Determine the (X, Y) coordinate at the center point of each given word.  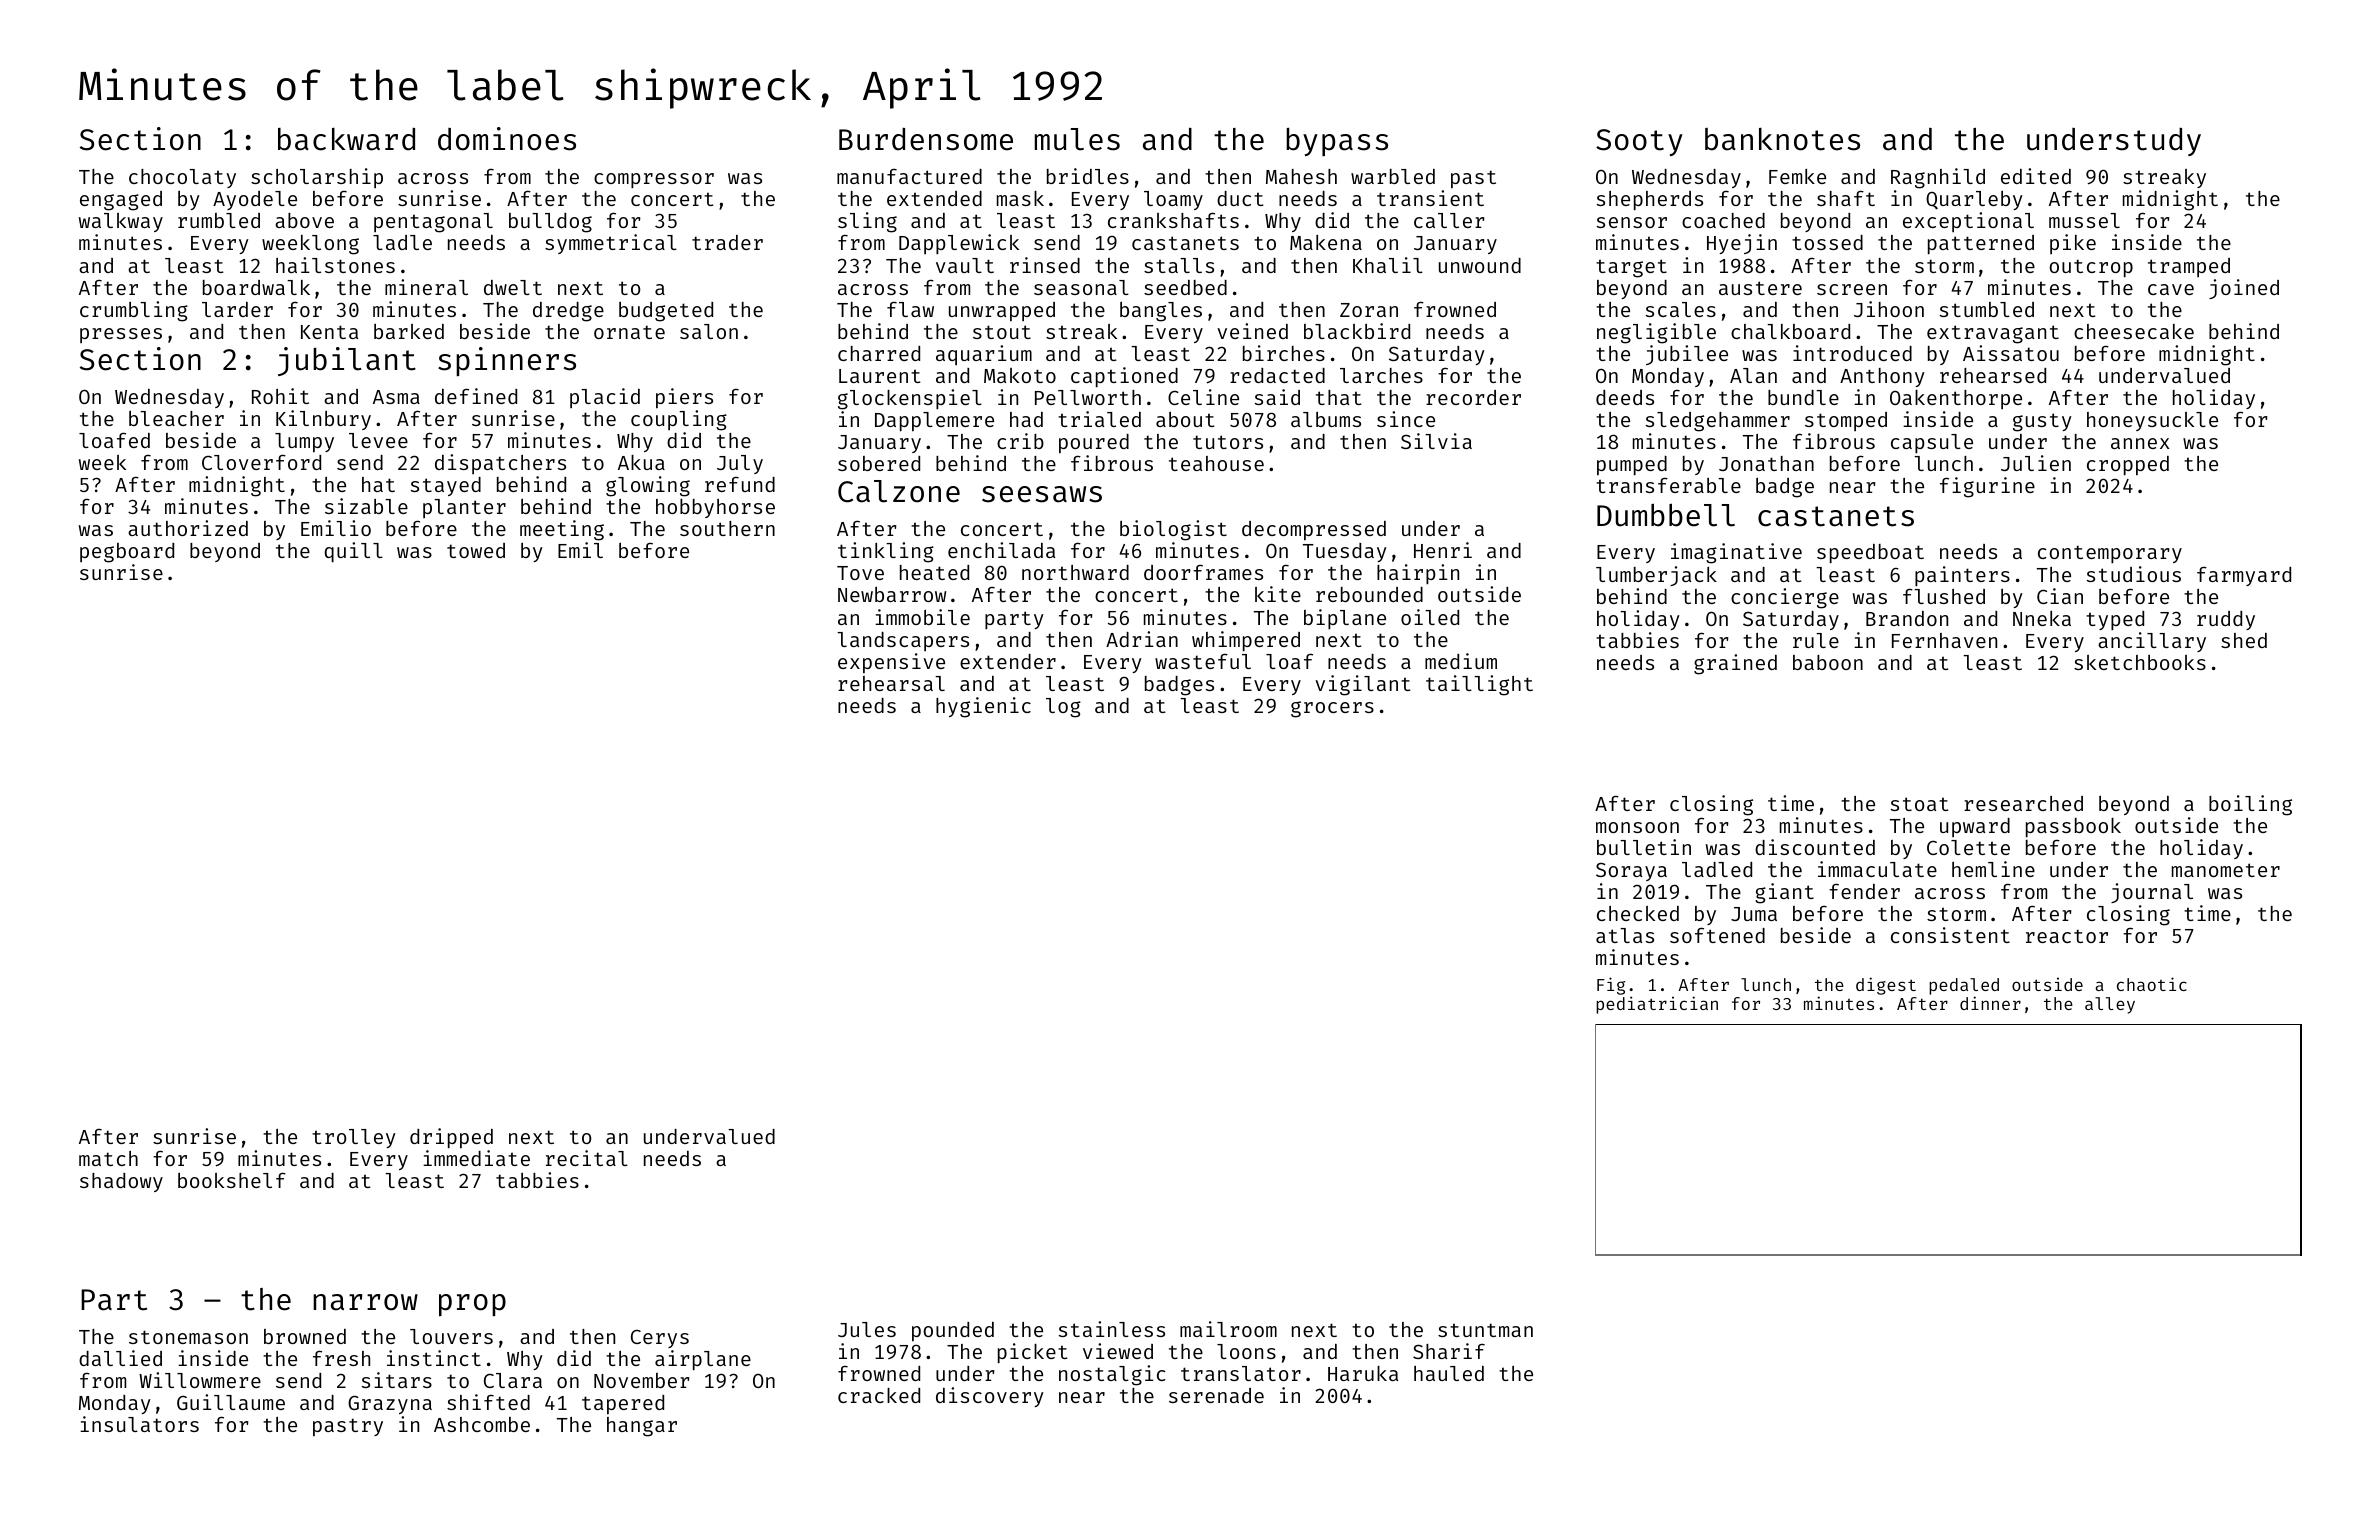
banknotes (1782, 139)
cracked (879, 1395)
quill (353, 552)
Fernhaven (1944, 640)
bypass (1337, 142)
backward (346, 139)
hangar (642, 1427)
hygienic (983, 707)
